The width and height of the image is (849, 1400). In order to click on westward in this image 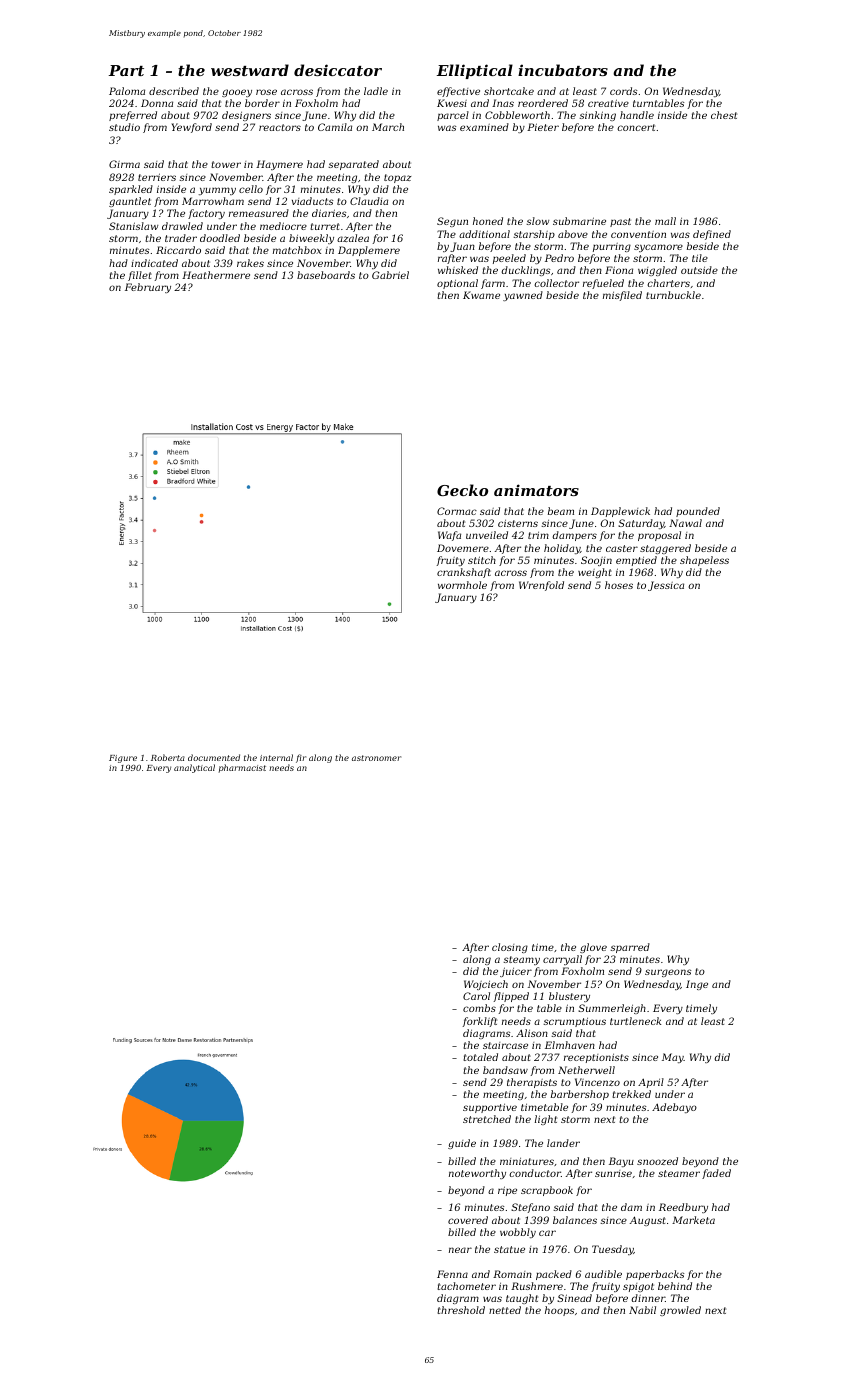, I will do `click(250, 70)`.
